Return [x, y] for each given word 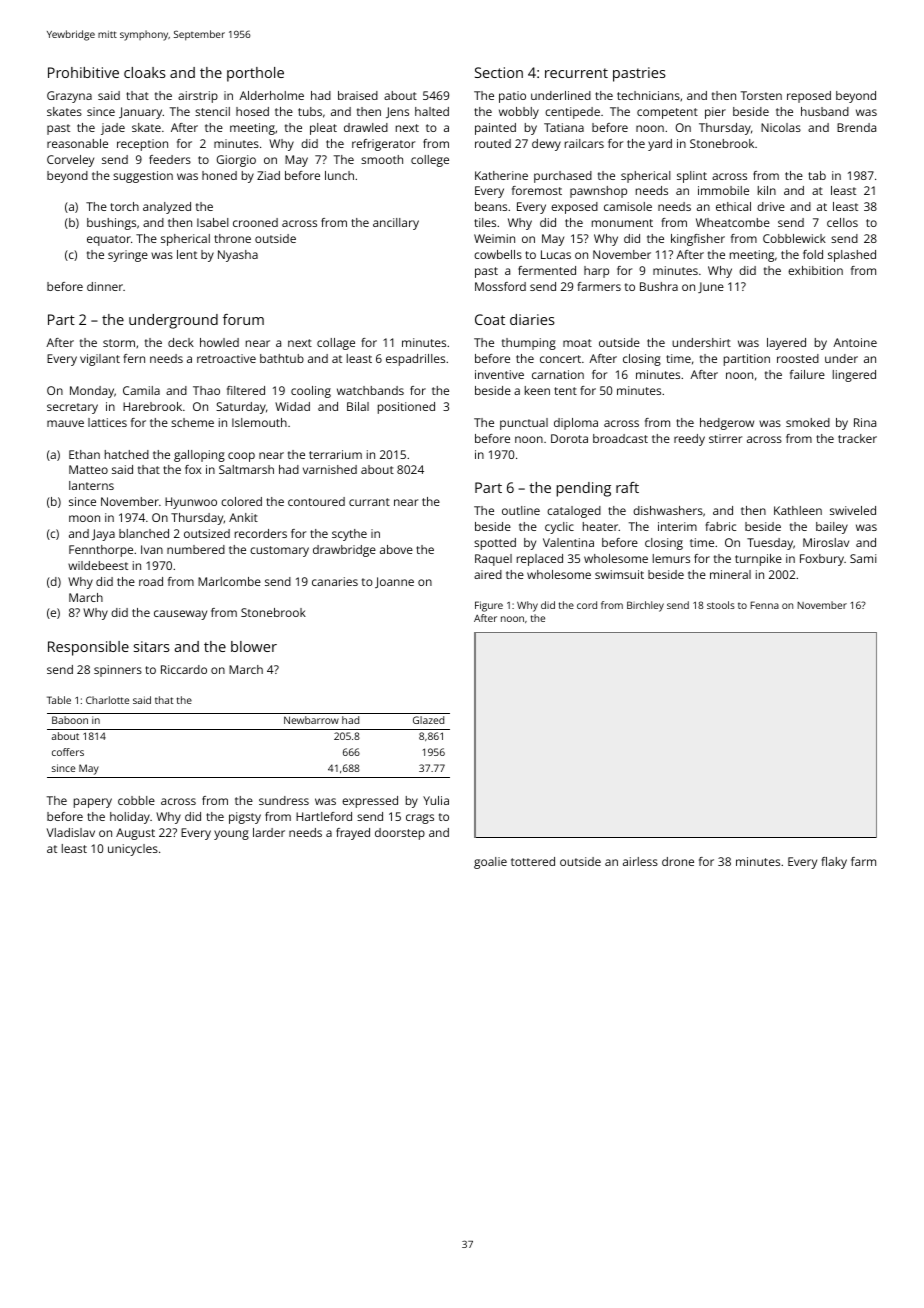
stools [721, 605]
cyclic [559, 528]
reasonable [77, 143]
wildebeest [98, 565]
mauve [65, 423]
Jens [397, 112]
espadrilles [415, 360]
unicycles [133, 850]
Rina [865, 422]
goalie [490, 863]
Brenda [856, 127]
